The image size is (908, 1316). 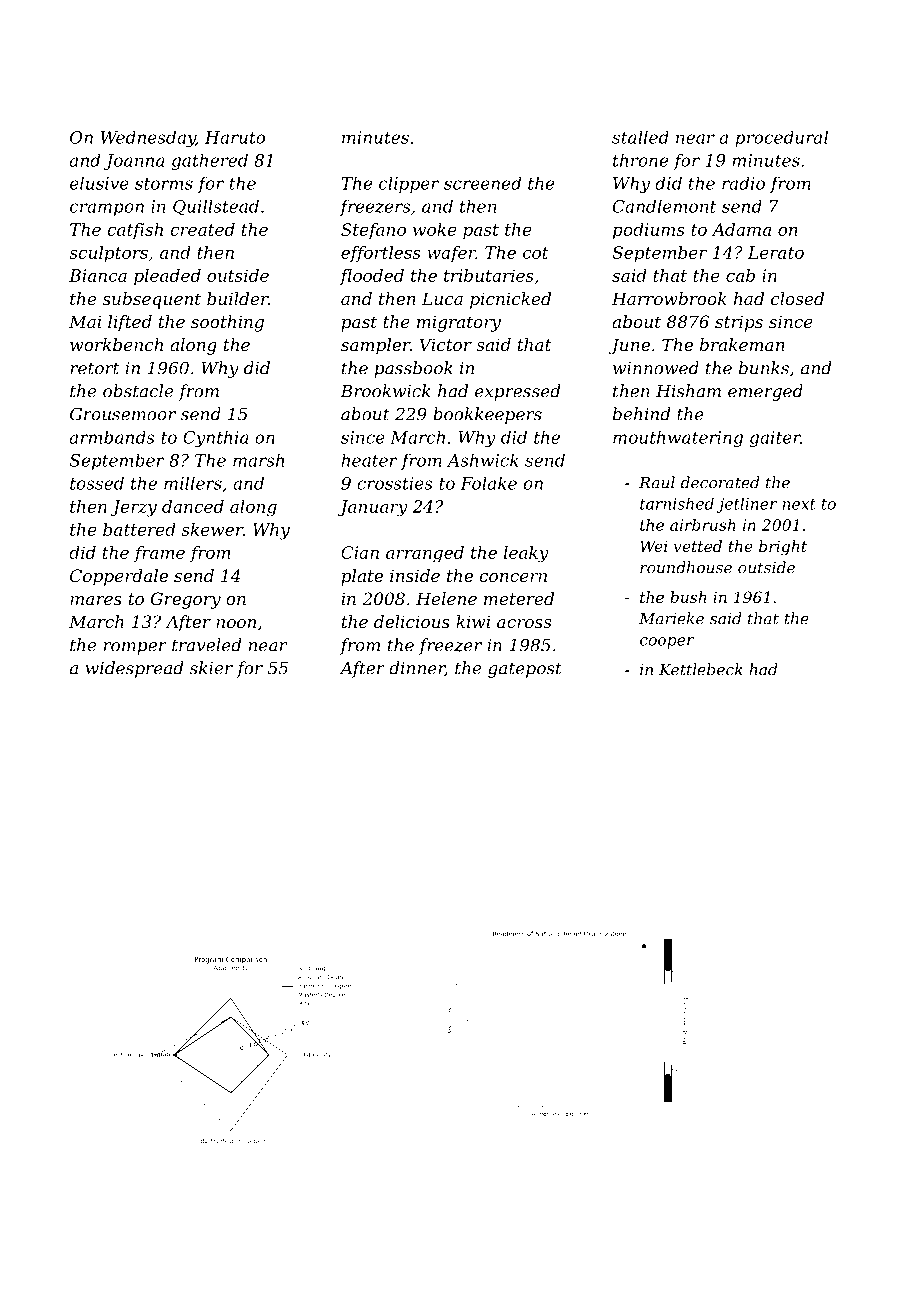 I want to click on procedural, so click(x=781, y=138).
